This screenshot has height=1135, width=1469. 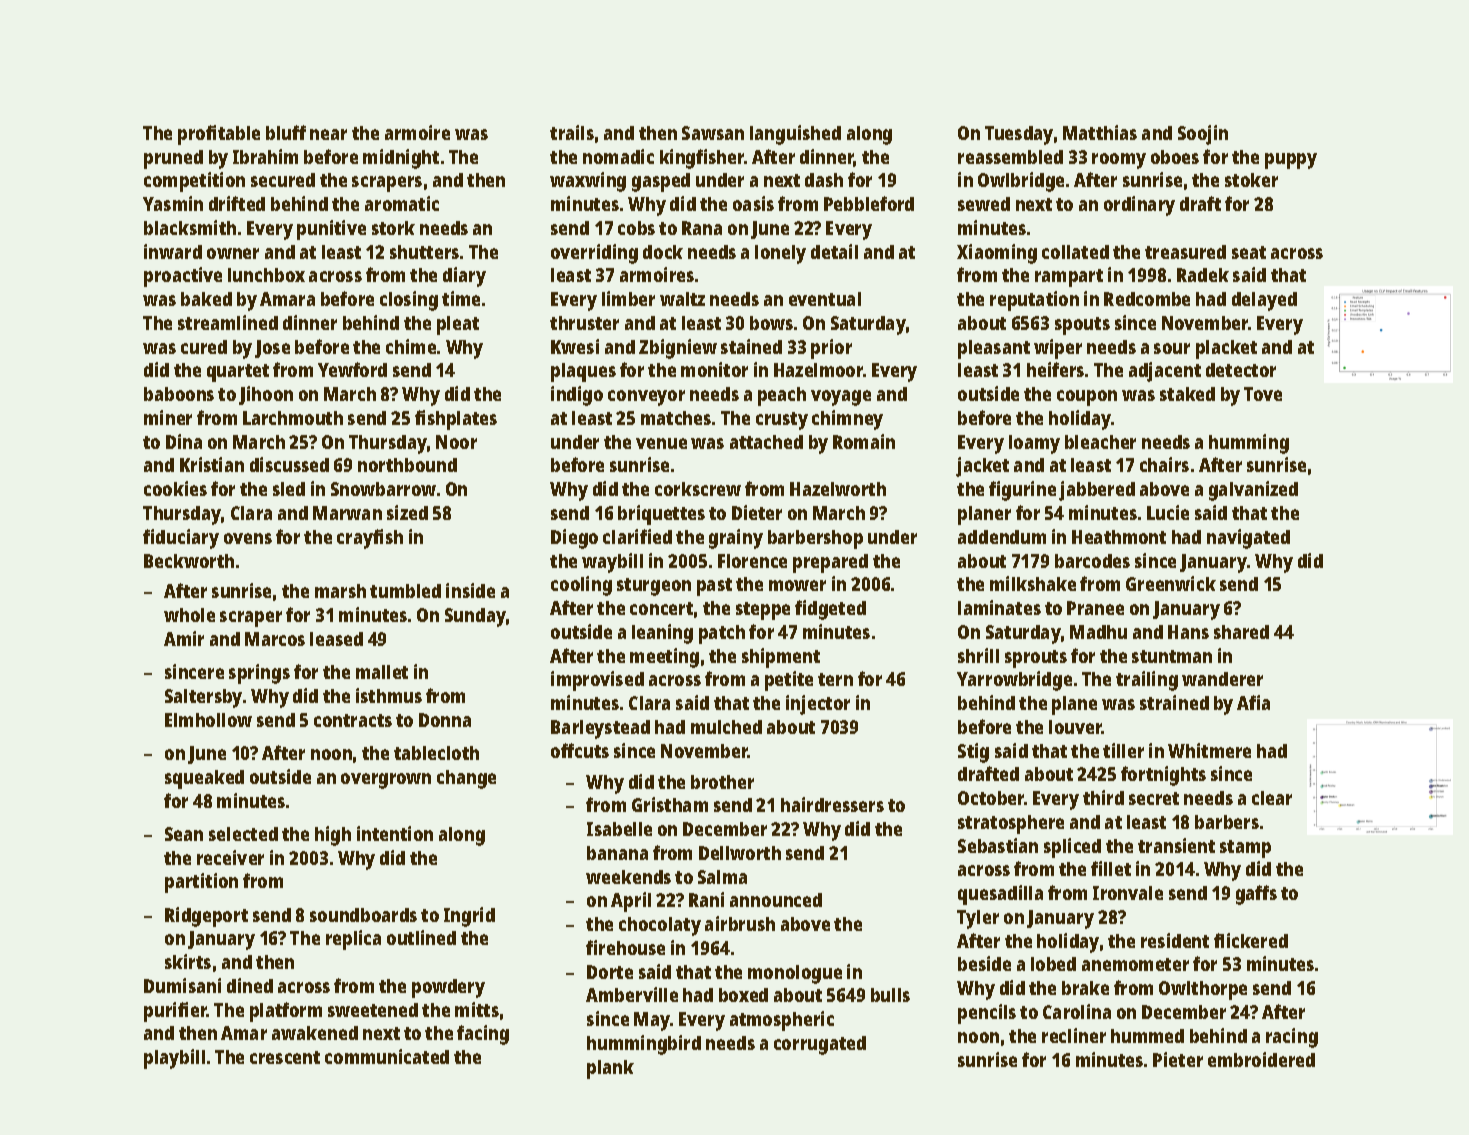 What do you see at coordinates (328, 134) in the screenshot?
I see `near` at bounding box center [328, 134].
